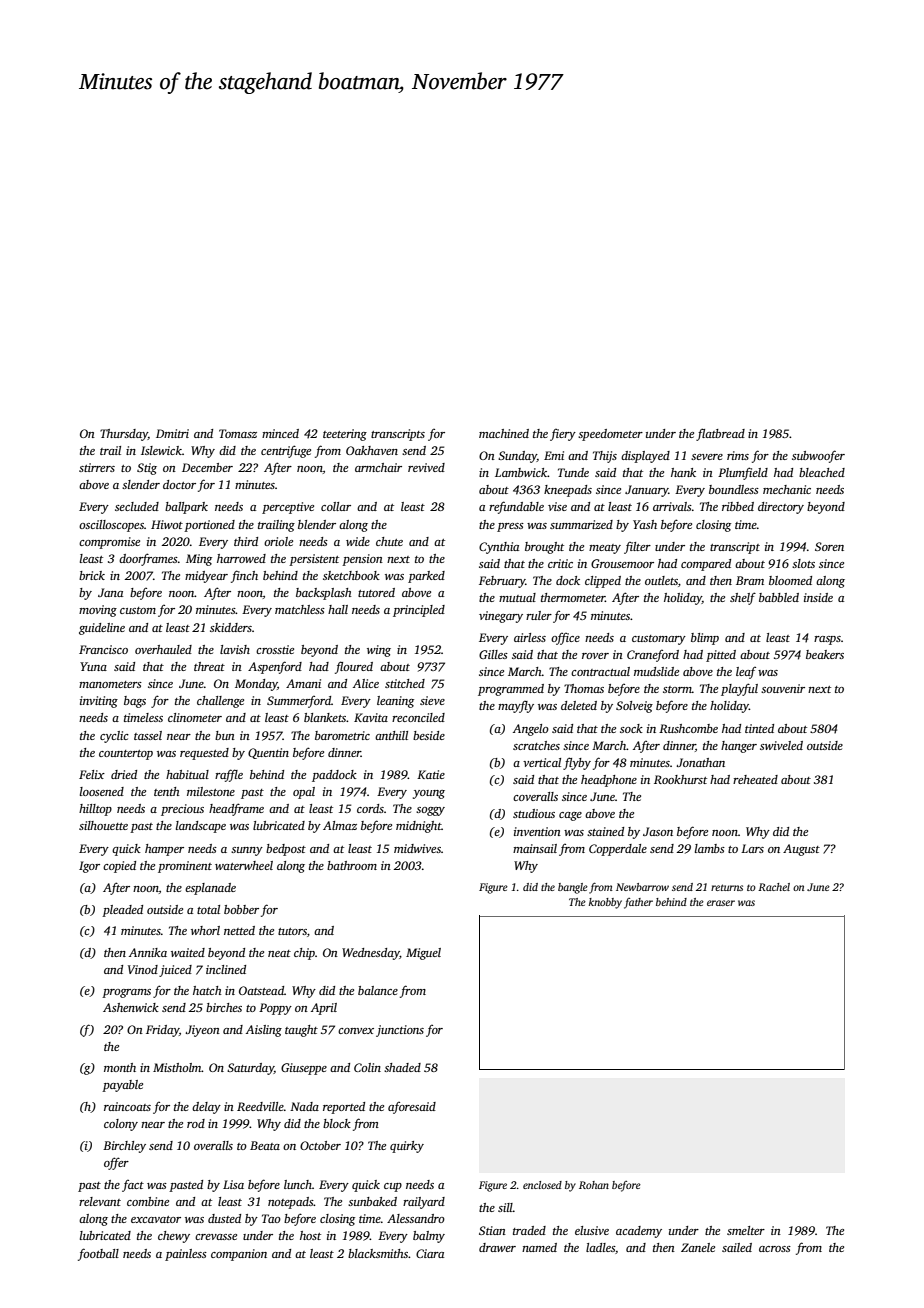 This image has width=924, height=1308. What do you see at coordinates (721, 903) in the image?
I see `eraser` at bounding box center [721, 903].
